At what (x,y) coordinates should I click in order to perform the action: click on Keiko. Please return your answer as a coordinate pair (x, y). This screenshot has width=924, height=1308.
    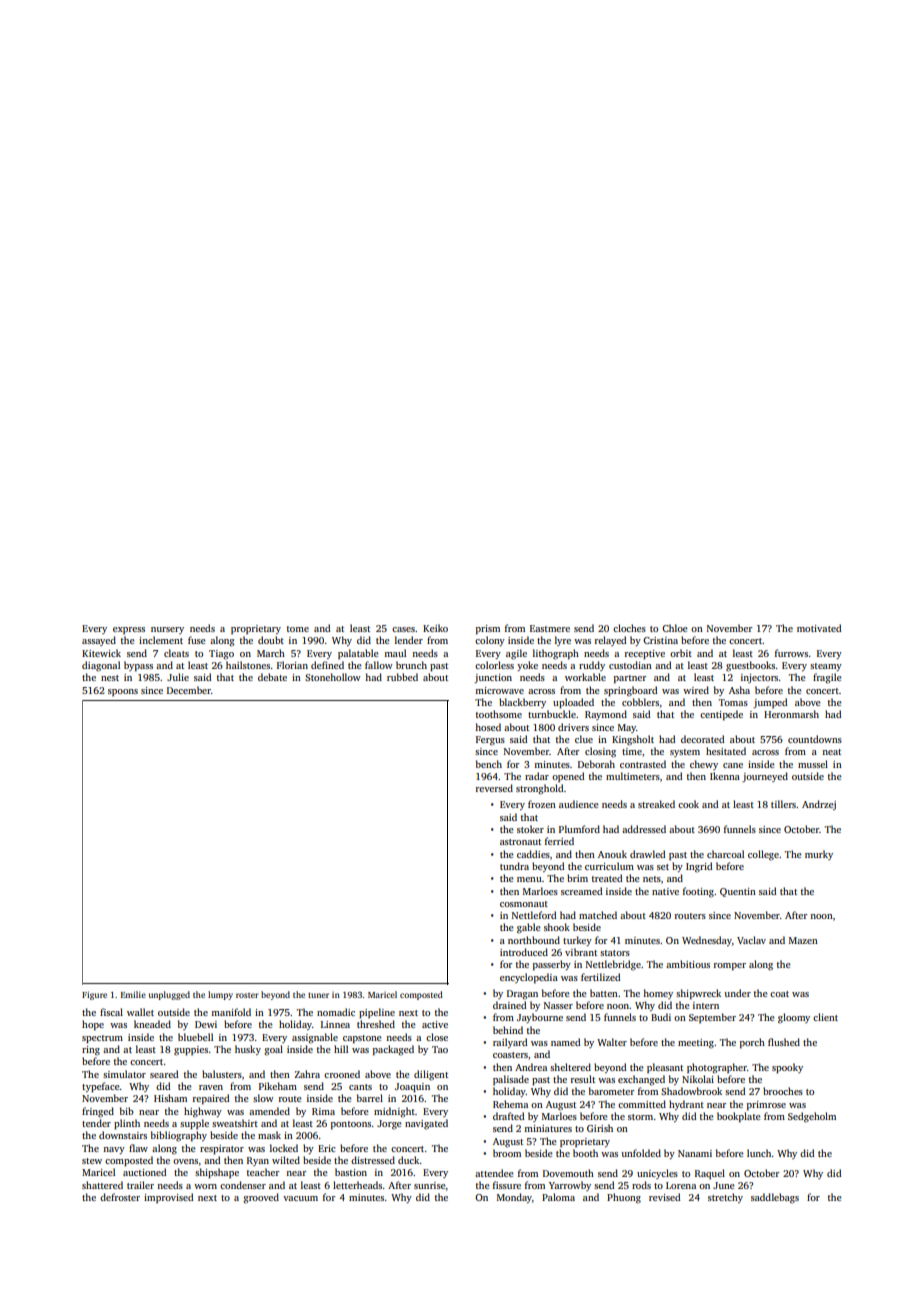
    Looking at the image, I should click on (435, 628).
